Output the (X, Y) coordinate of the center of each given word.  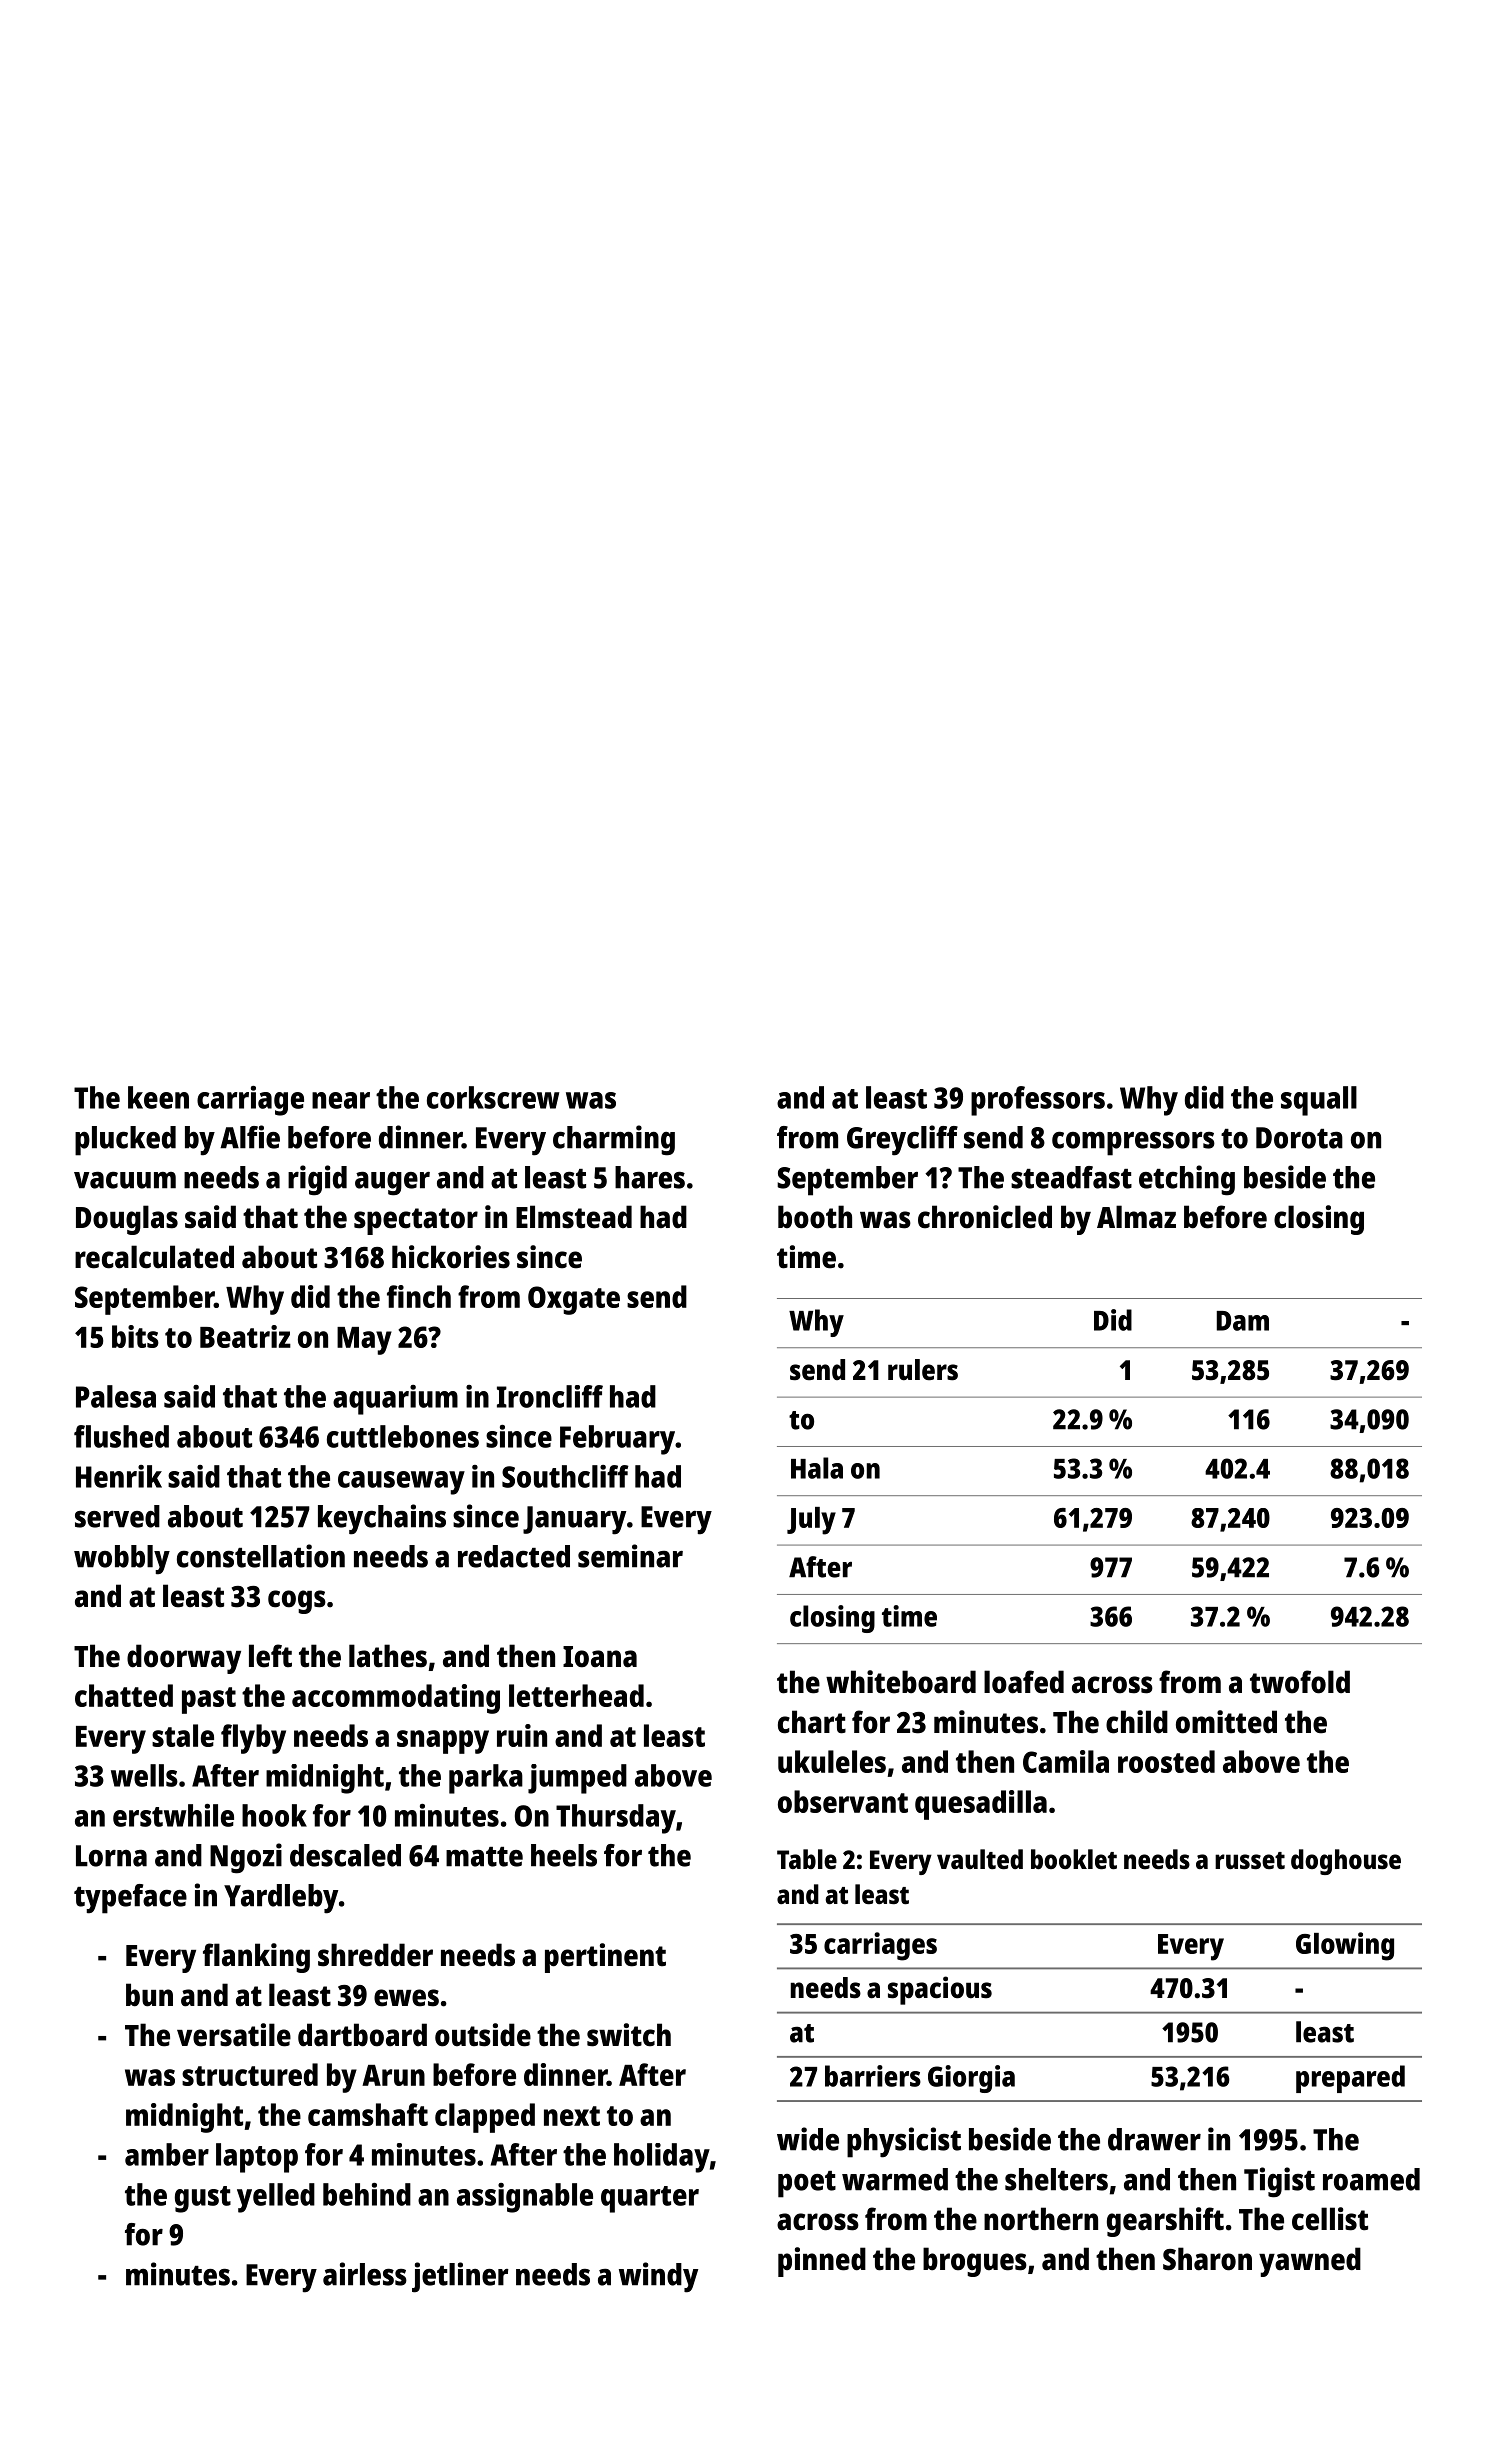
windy (658, 2277)
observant (843, 1801)
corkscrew (493, 1097)
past (209, 1700)
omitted (1226, 1722)
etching (1187, 1180)
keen (158, 1097)
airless (365, 2274)
